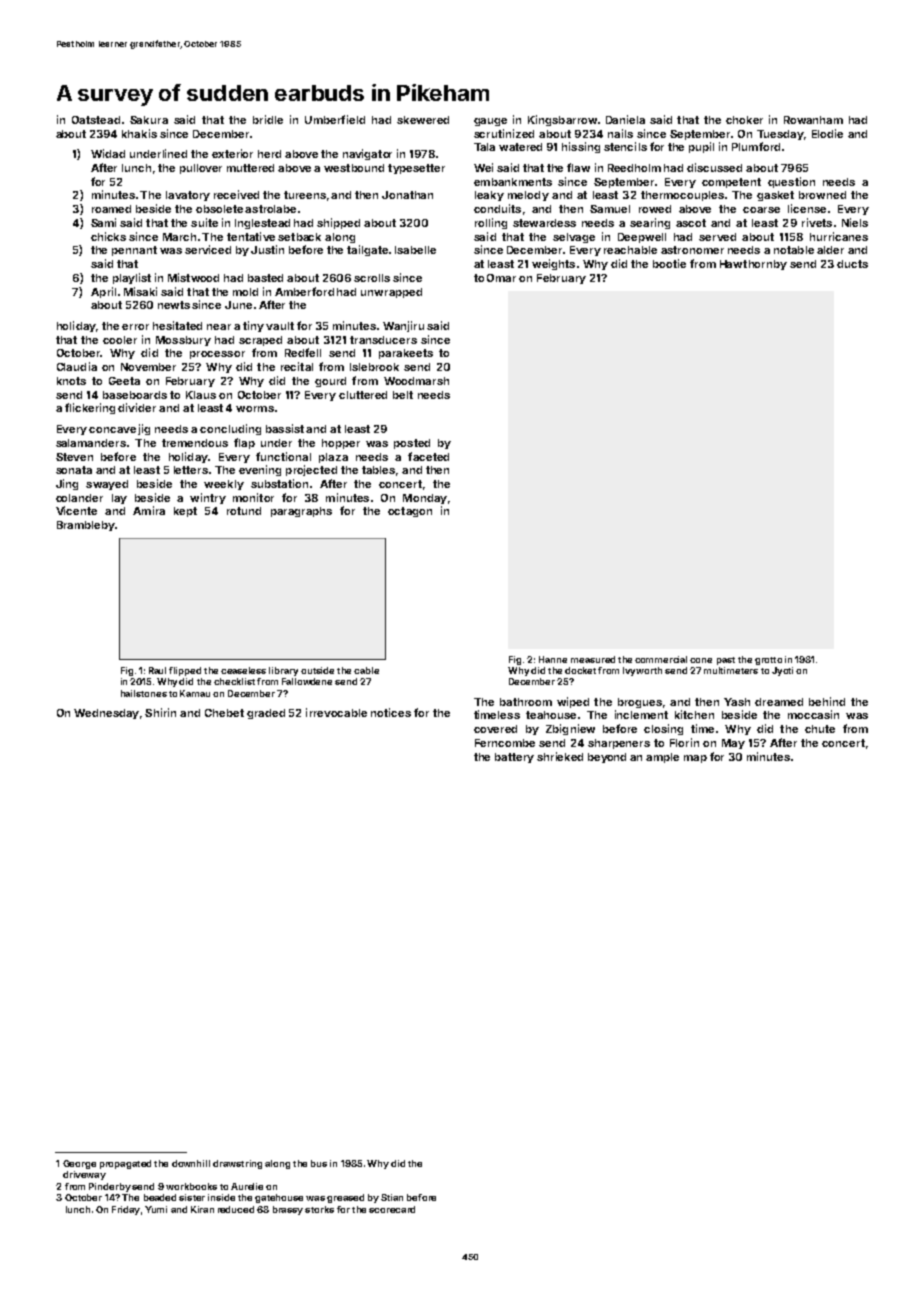  I want to click on ducts, so click(852, 264).
